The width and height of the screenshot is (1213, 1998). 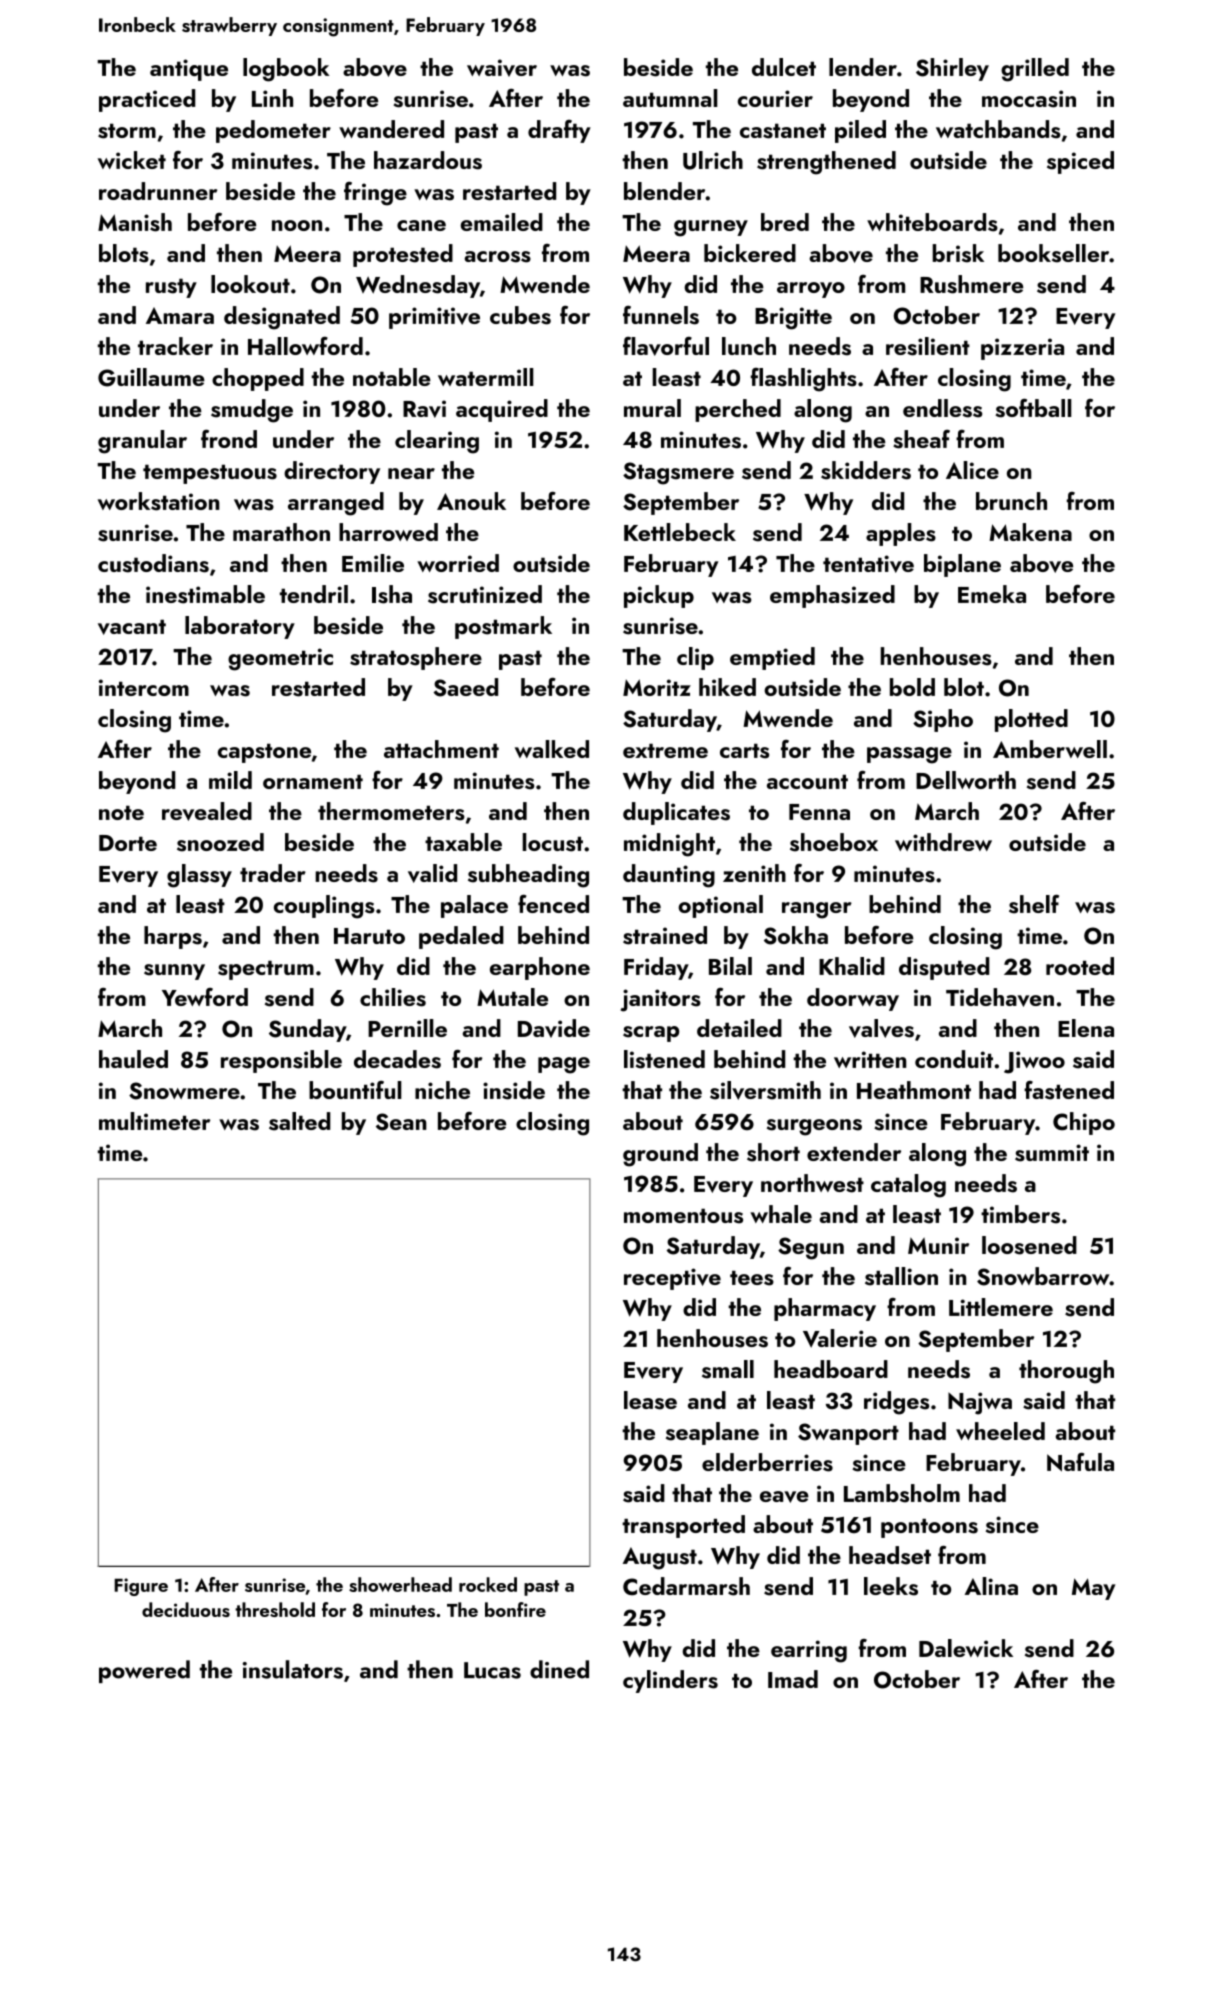 What do you see at coordinates (781, 1214) in the screenshot?
I see `whale` at bounding box center [781, 1214].
